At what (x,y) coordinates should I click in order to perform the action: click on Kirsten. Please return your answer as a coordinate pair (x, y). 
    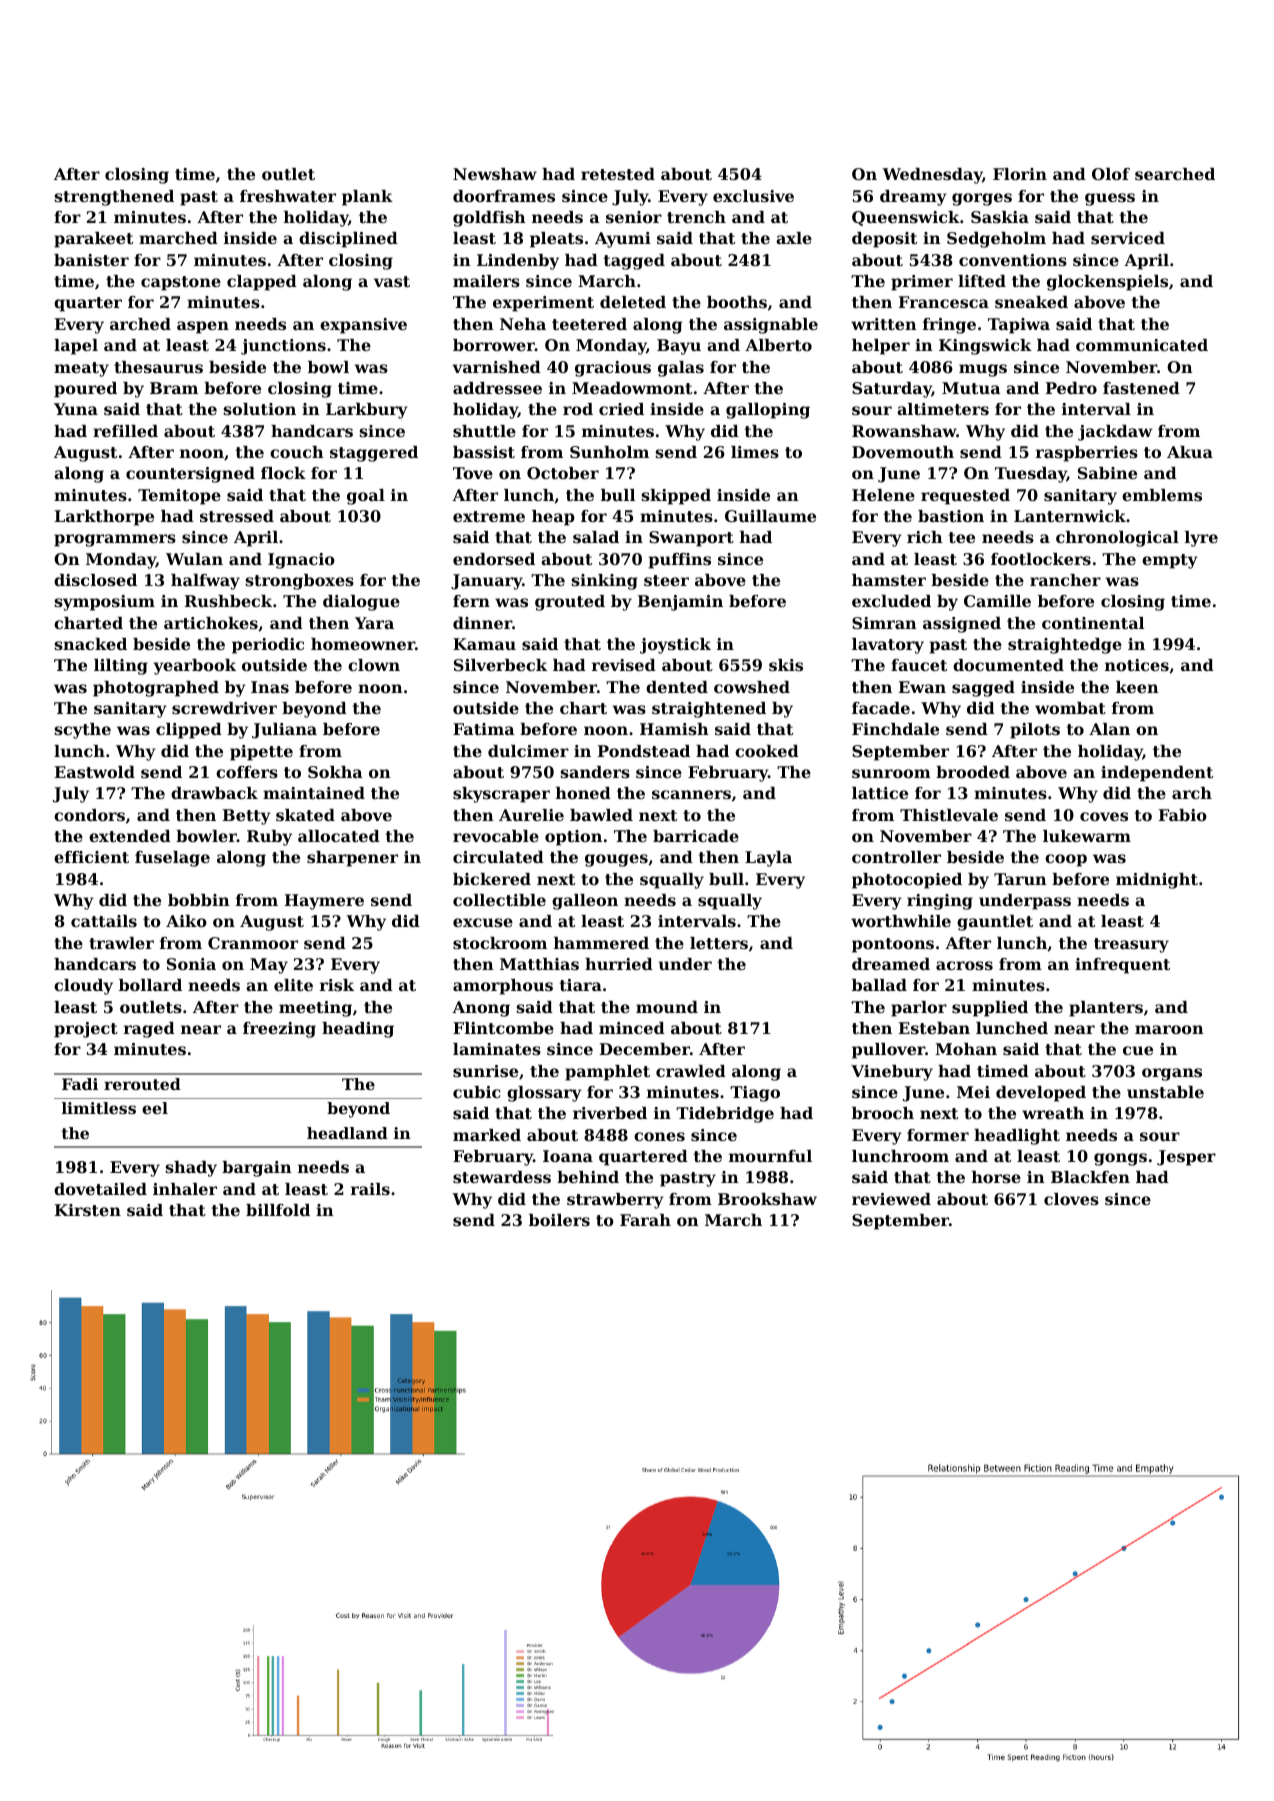
    Looking at the image, I should click on (88, 1210).
